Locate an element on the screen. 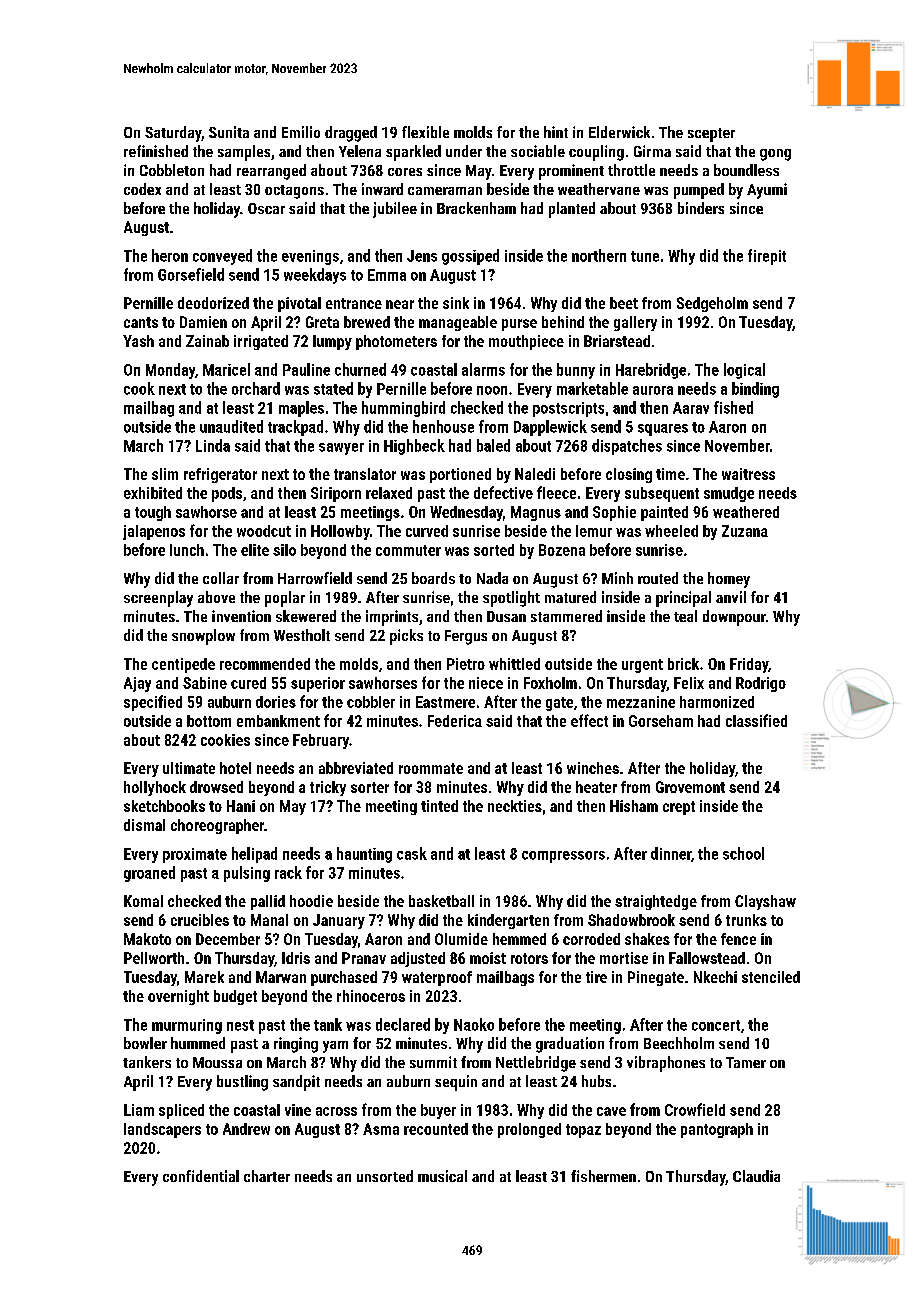  Sedgeholm is located at coordinates (712, 304).
